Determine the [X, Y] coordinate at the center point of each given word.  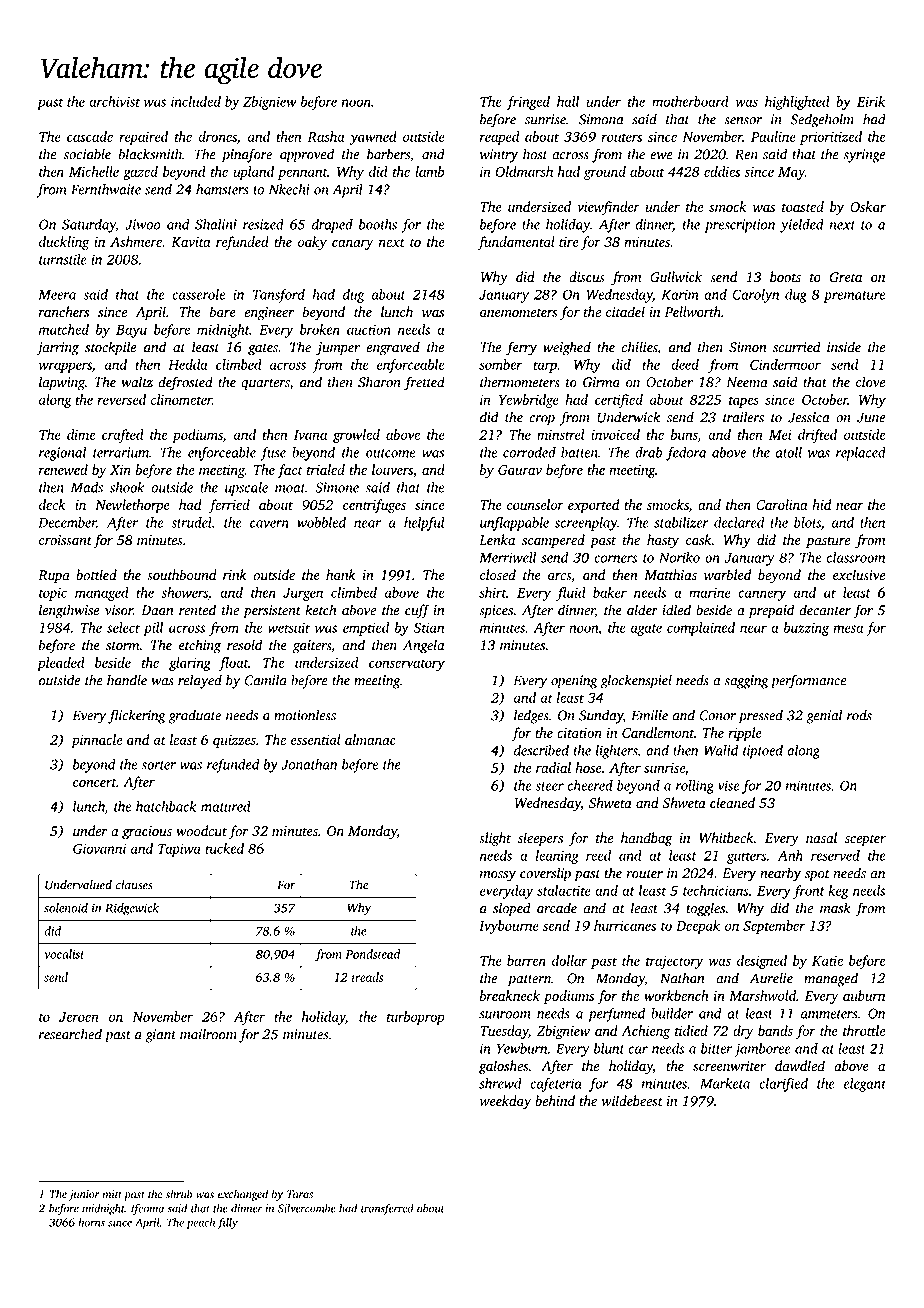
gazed [140, 173]
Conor [718, 715]
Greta [846, 277]
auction [369, 329]
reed [598, 855]
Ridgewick [132, 909]
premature [854, 297]
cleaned [732, 802]
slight [495, 839]
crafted [123, 436]
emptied [366, 629]
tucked [224, 848]
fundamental [516, 243]
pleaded [61, 664]
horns [91, 1222]
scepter [865, 840]
